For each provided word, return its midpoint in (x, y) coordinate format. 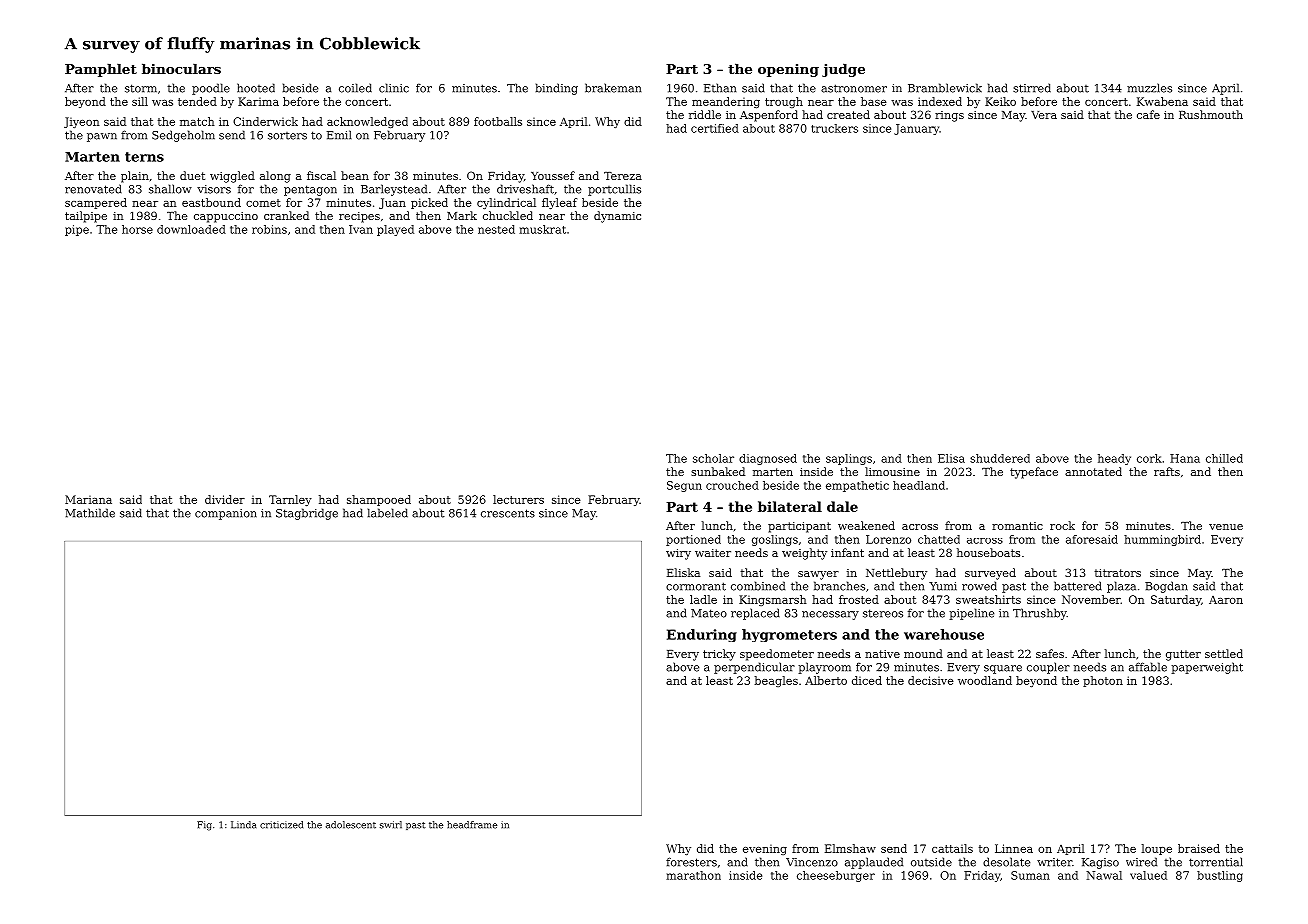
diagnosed (768, 459)
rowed (979, 586)
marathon (693, 875)
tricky (719, 655)
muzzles (1149, 88)
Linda (243, 825)
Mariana (88, 499)
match (197, 121)
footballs (498, 121)
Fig (204, 826)
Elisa (951, 458)
